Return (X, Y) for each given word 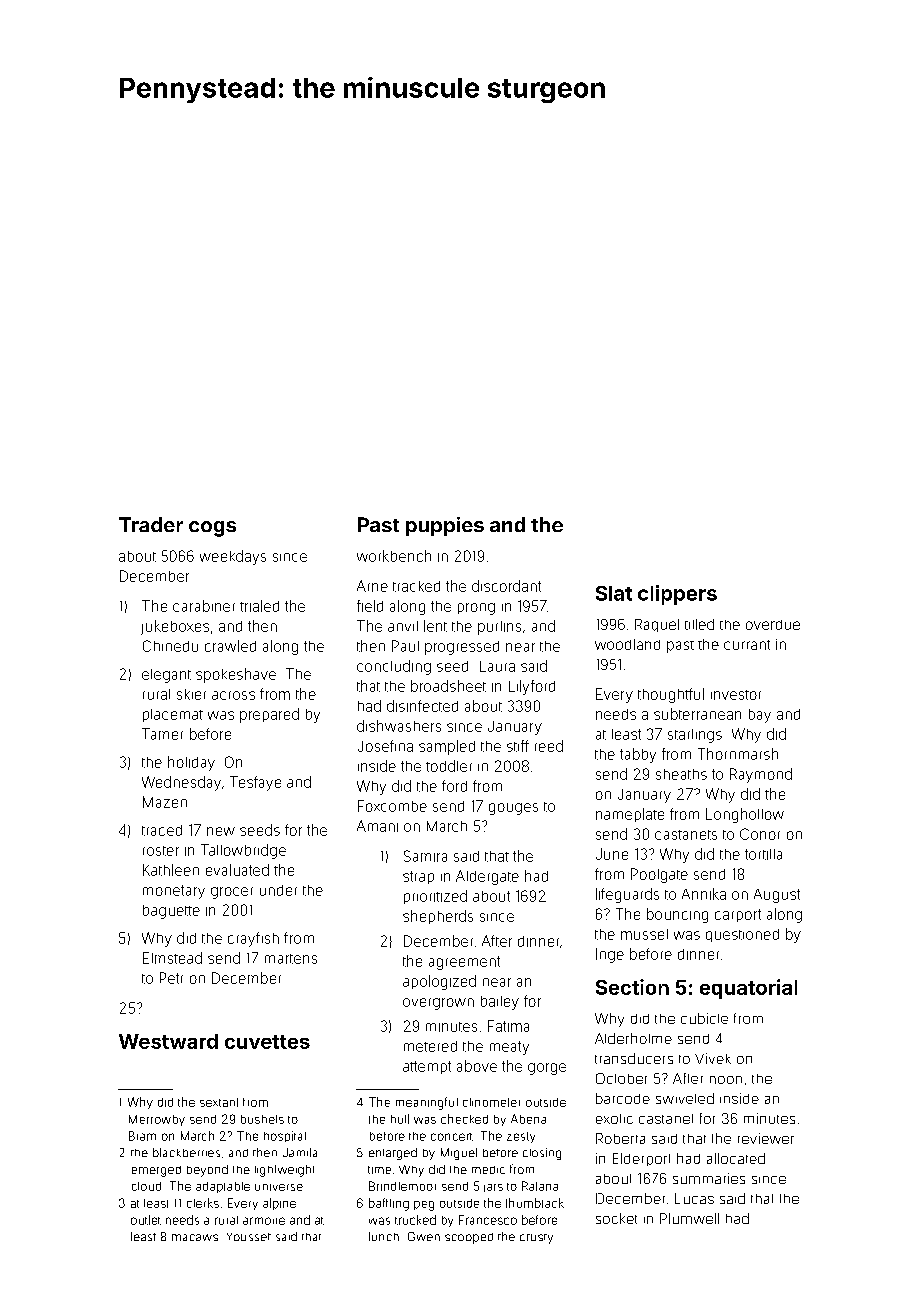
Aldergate (487, 877)
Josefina (385, 746)
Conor (760, 834)
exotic (614, 1119)
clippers (677, 595)
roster (161, 851)
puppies (445, 526)
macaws (195, 1237)
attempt (427, 1067)
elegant (166, 676)
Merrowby (157, 1120)
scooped (469, 1238)
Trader (151, 524)
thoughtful (671, 695)
